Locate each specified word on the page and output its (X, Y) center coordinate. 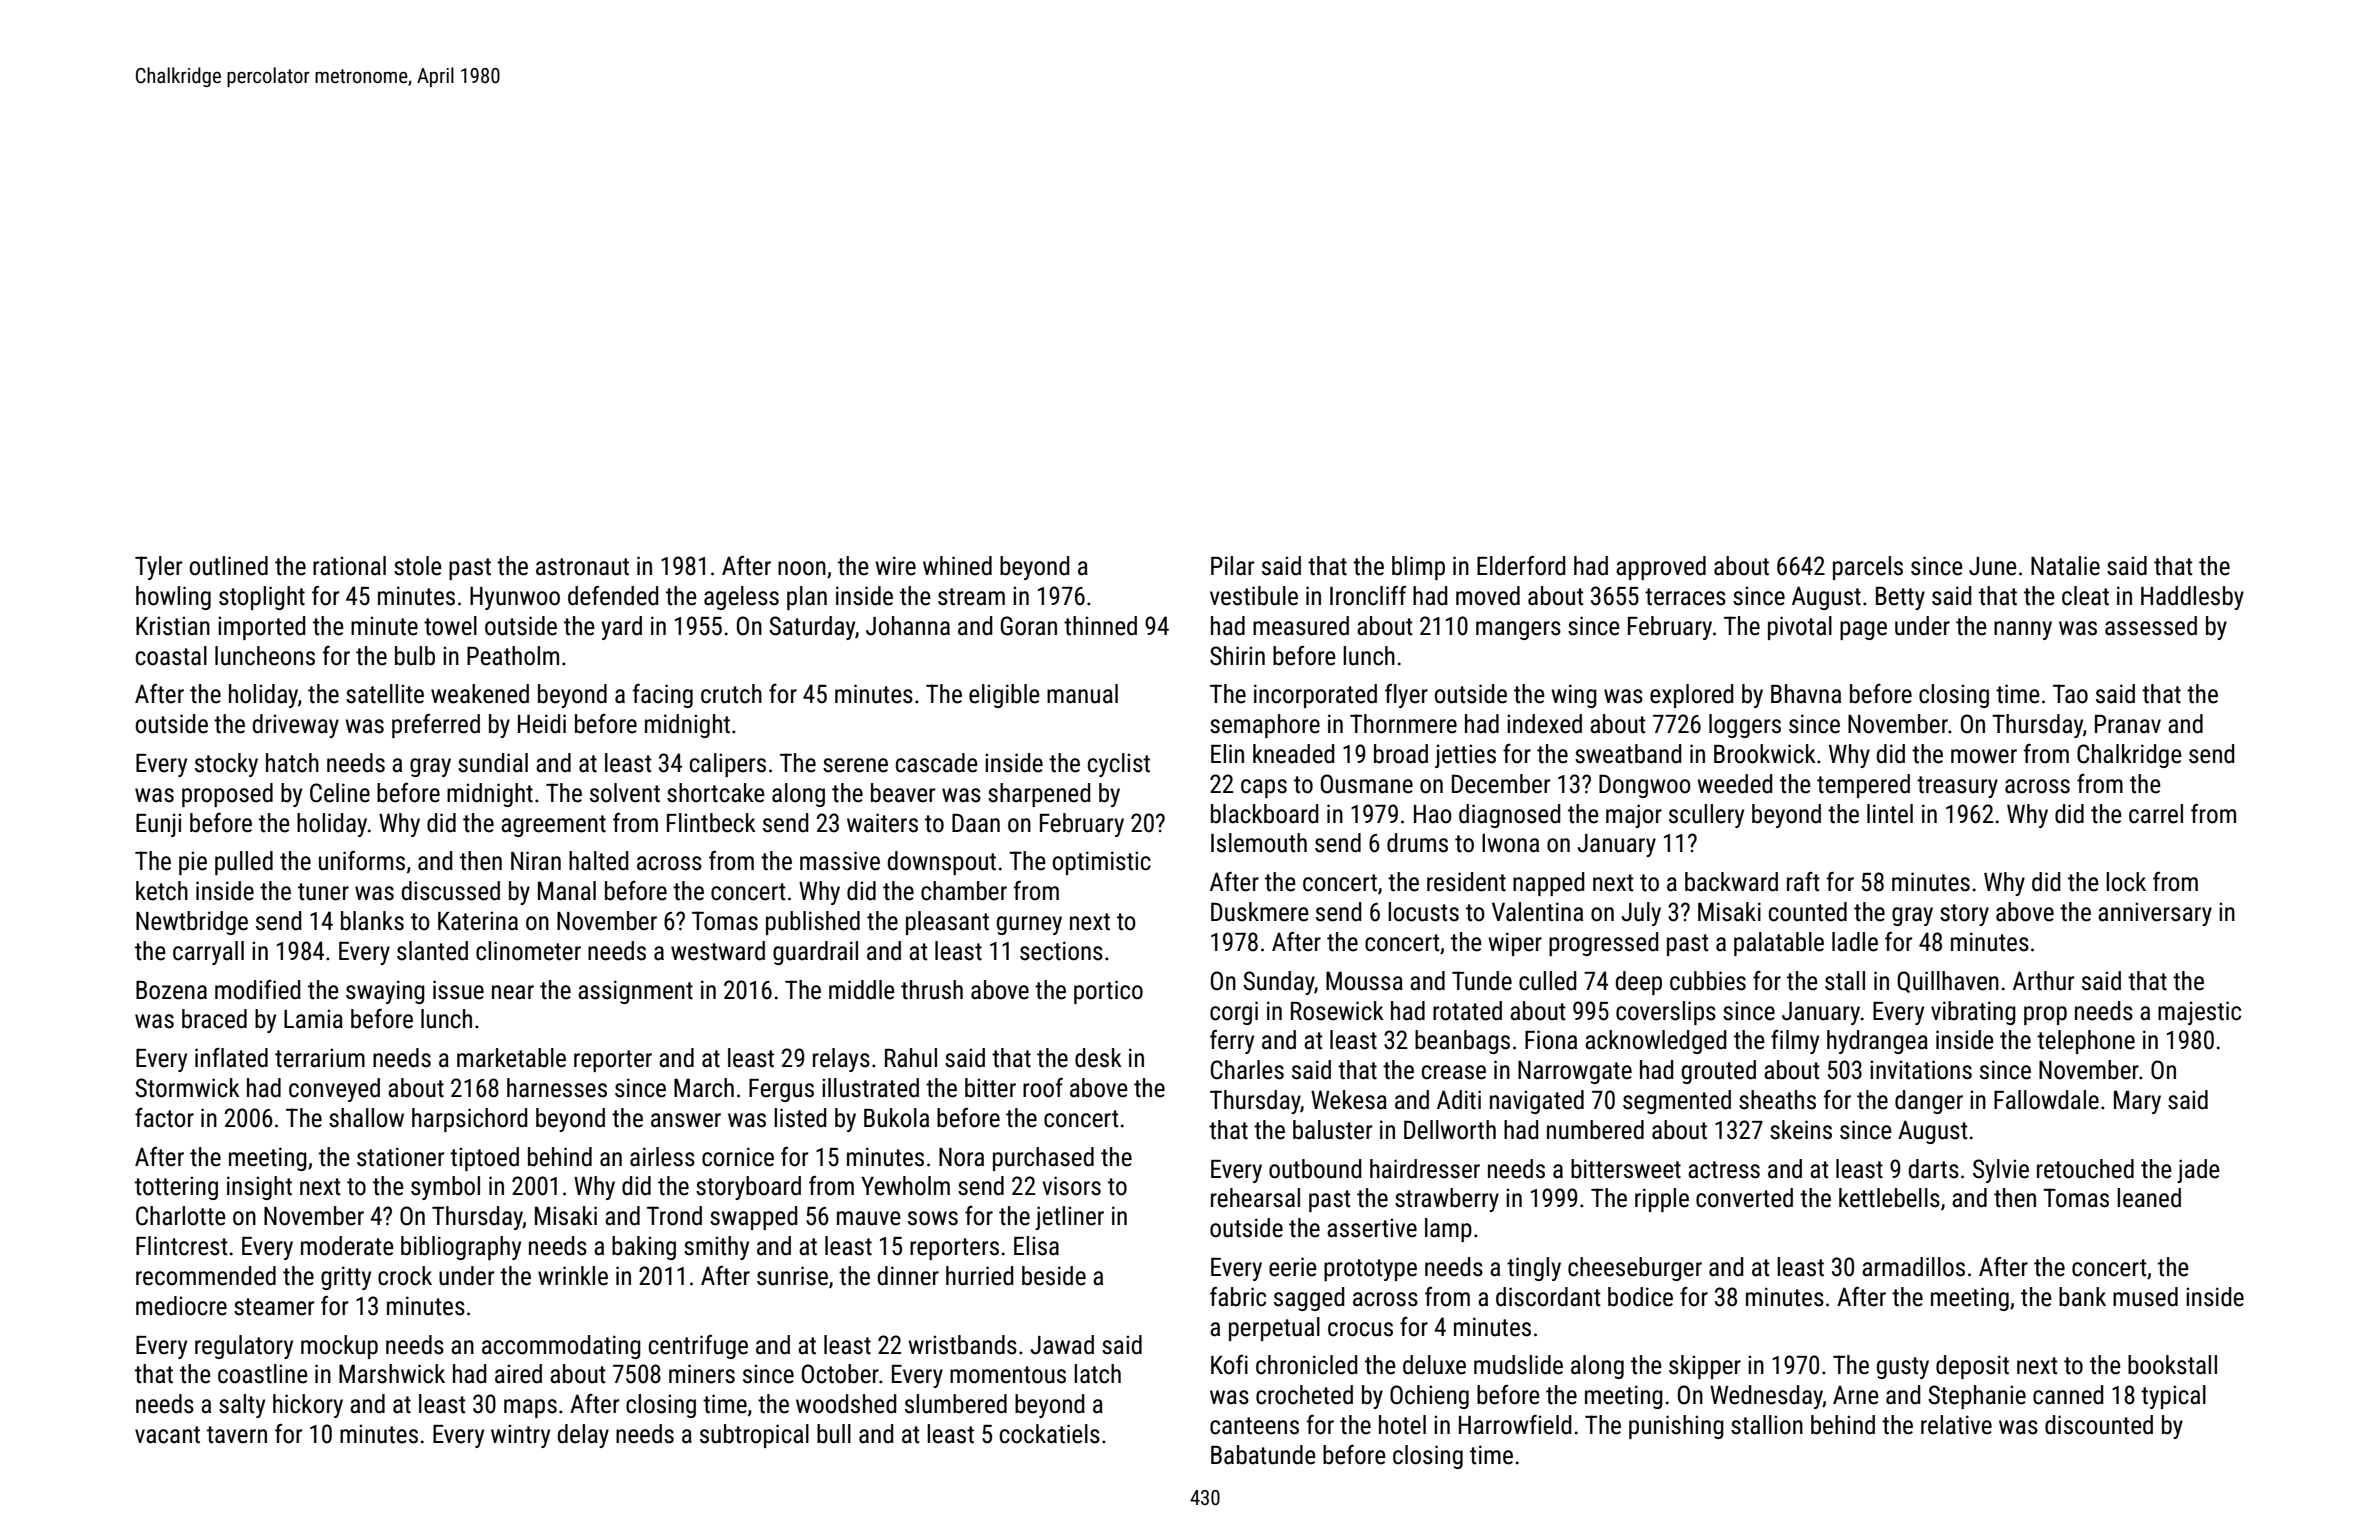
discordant (1548, 1297)
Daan (976, 823)
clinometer (528, 951)
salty (242, 1406)
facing (663, 696)
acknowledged (1655, 1042)
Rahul (911, 1058)
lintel (1890, 814)
